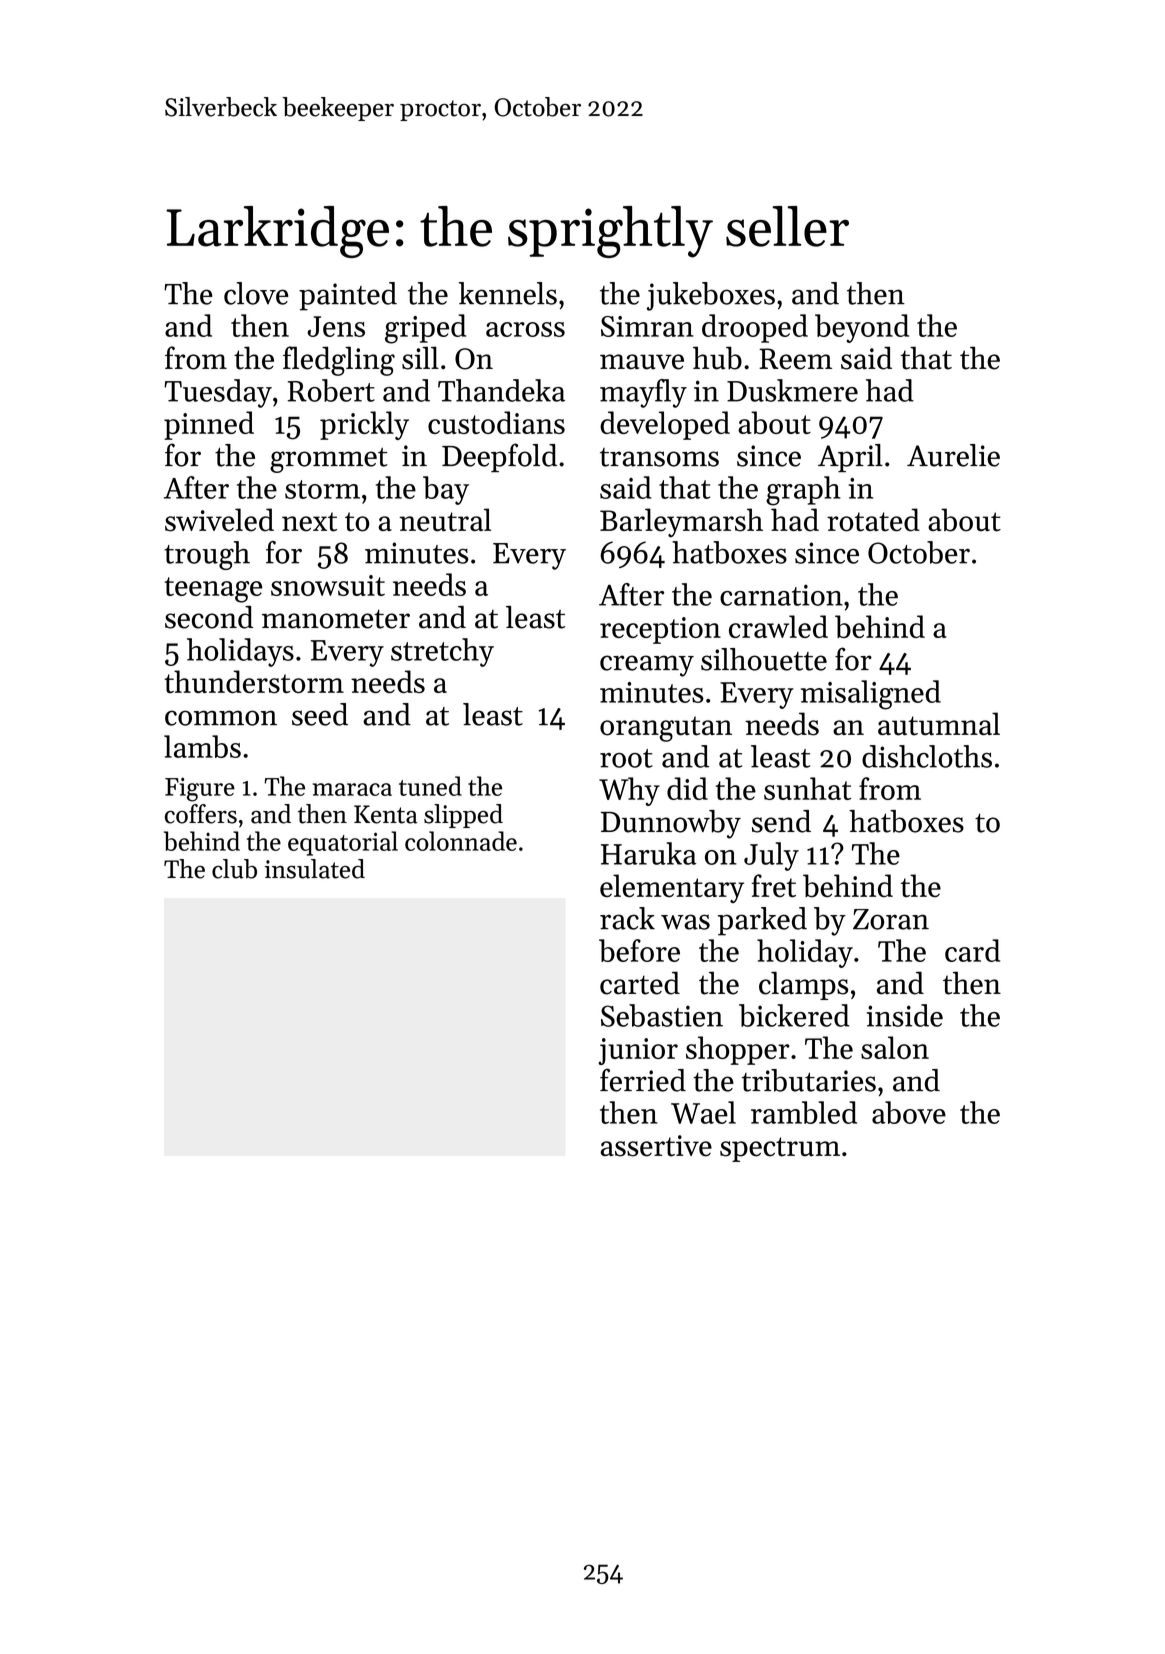  What do you see at coordinates (256, 293) in the document?
I see `clove` at bounding box center [256, 293].
